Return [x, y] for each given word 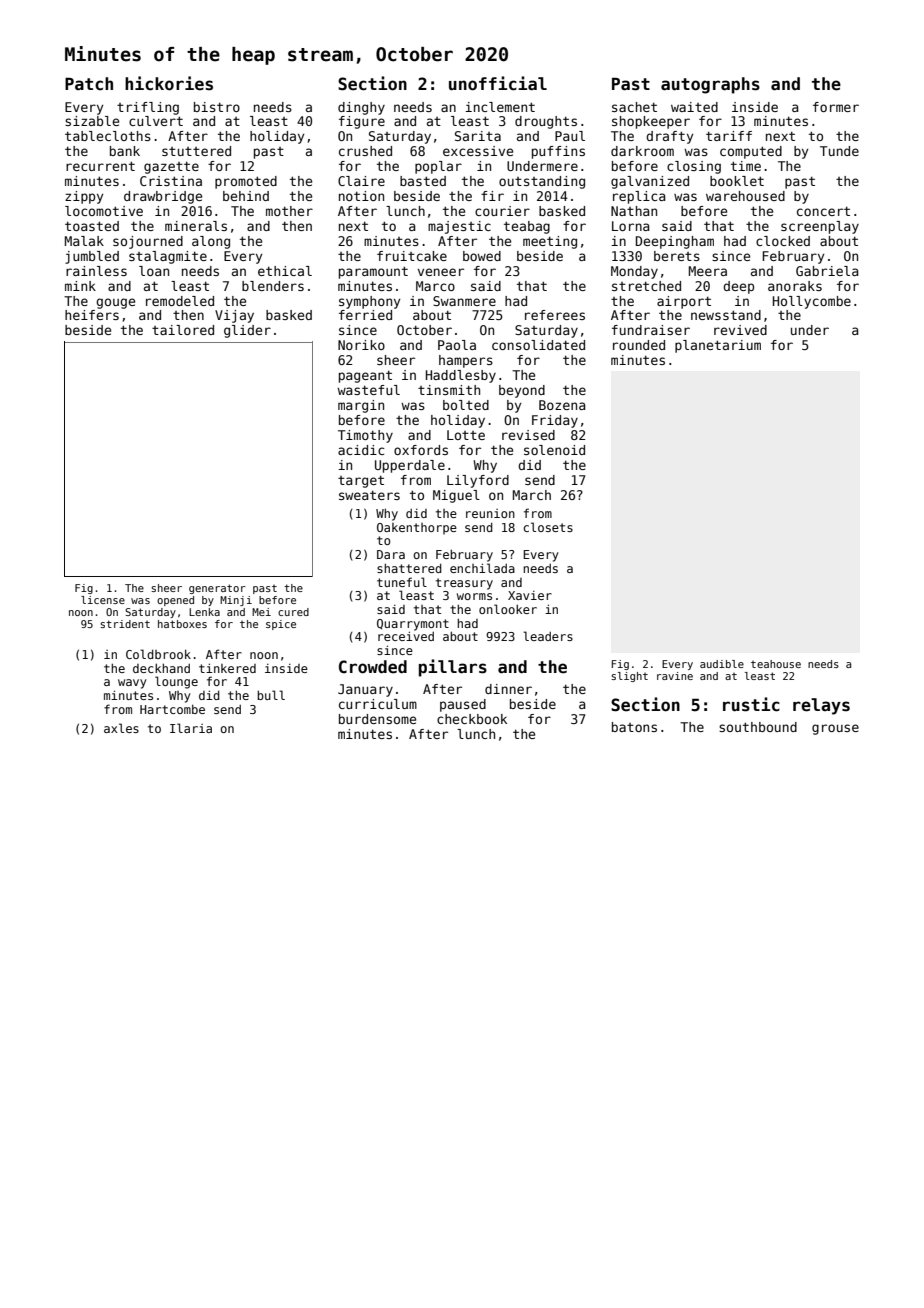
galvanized [650, 182]
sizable [92, 121]
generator [217, 589]
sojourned [148, 242]
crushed [365, 151]
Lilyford [478, 481]
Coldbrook [158, 654]
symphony [369, 302]
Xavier [530, 595]
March [532, 495]
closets [548, 527]
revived [740, 330]
